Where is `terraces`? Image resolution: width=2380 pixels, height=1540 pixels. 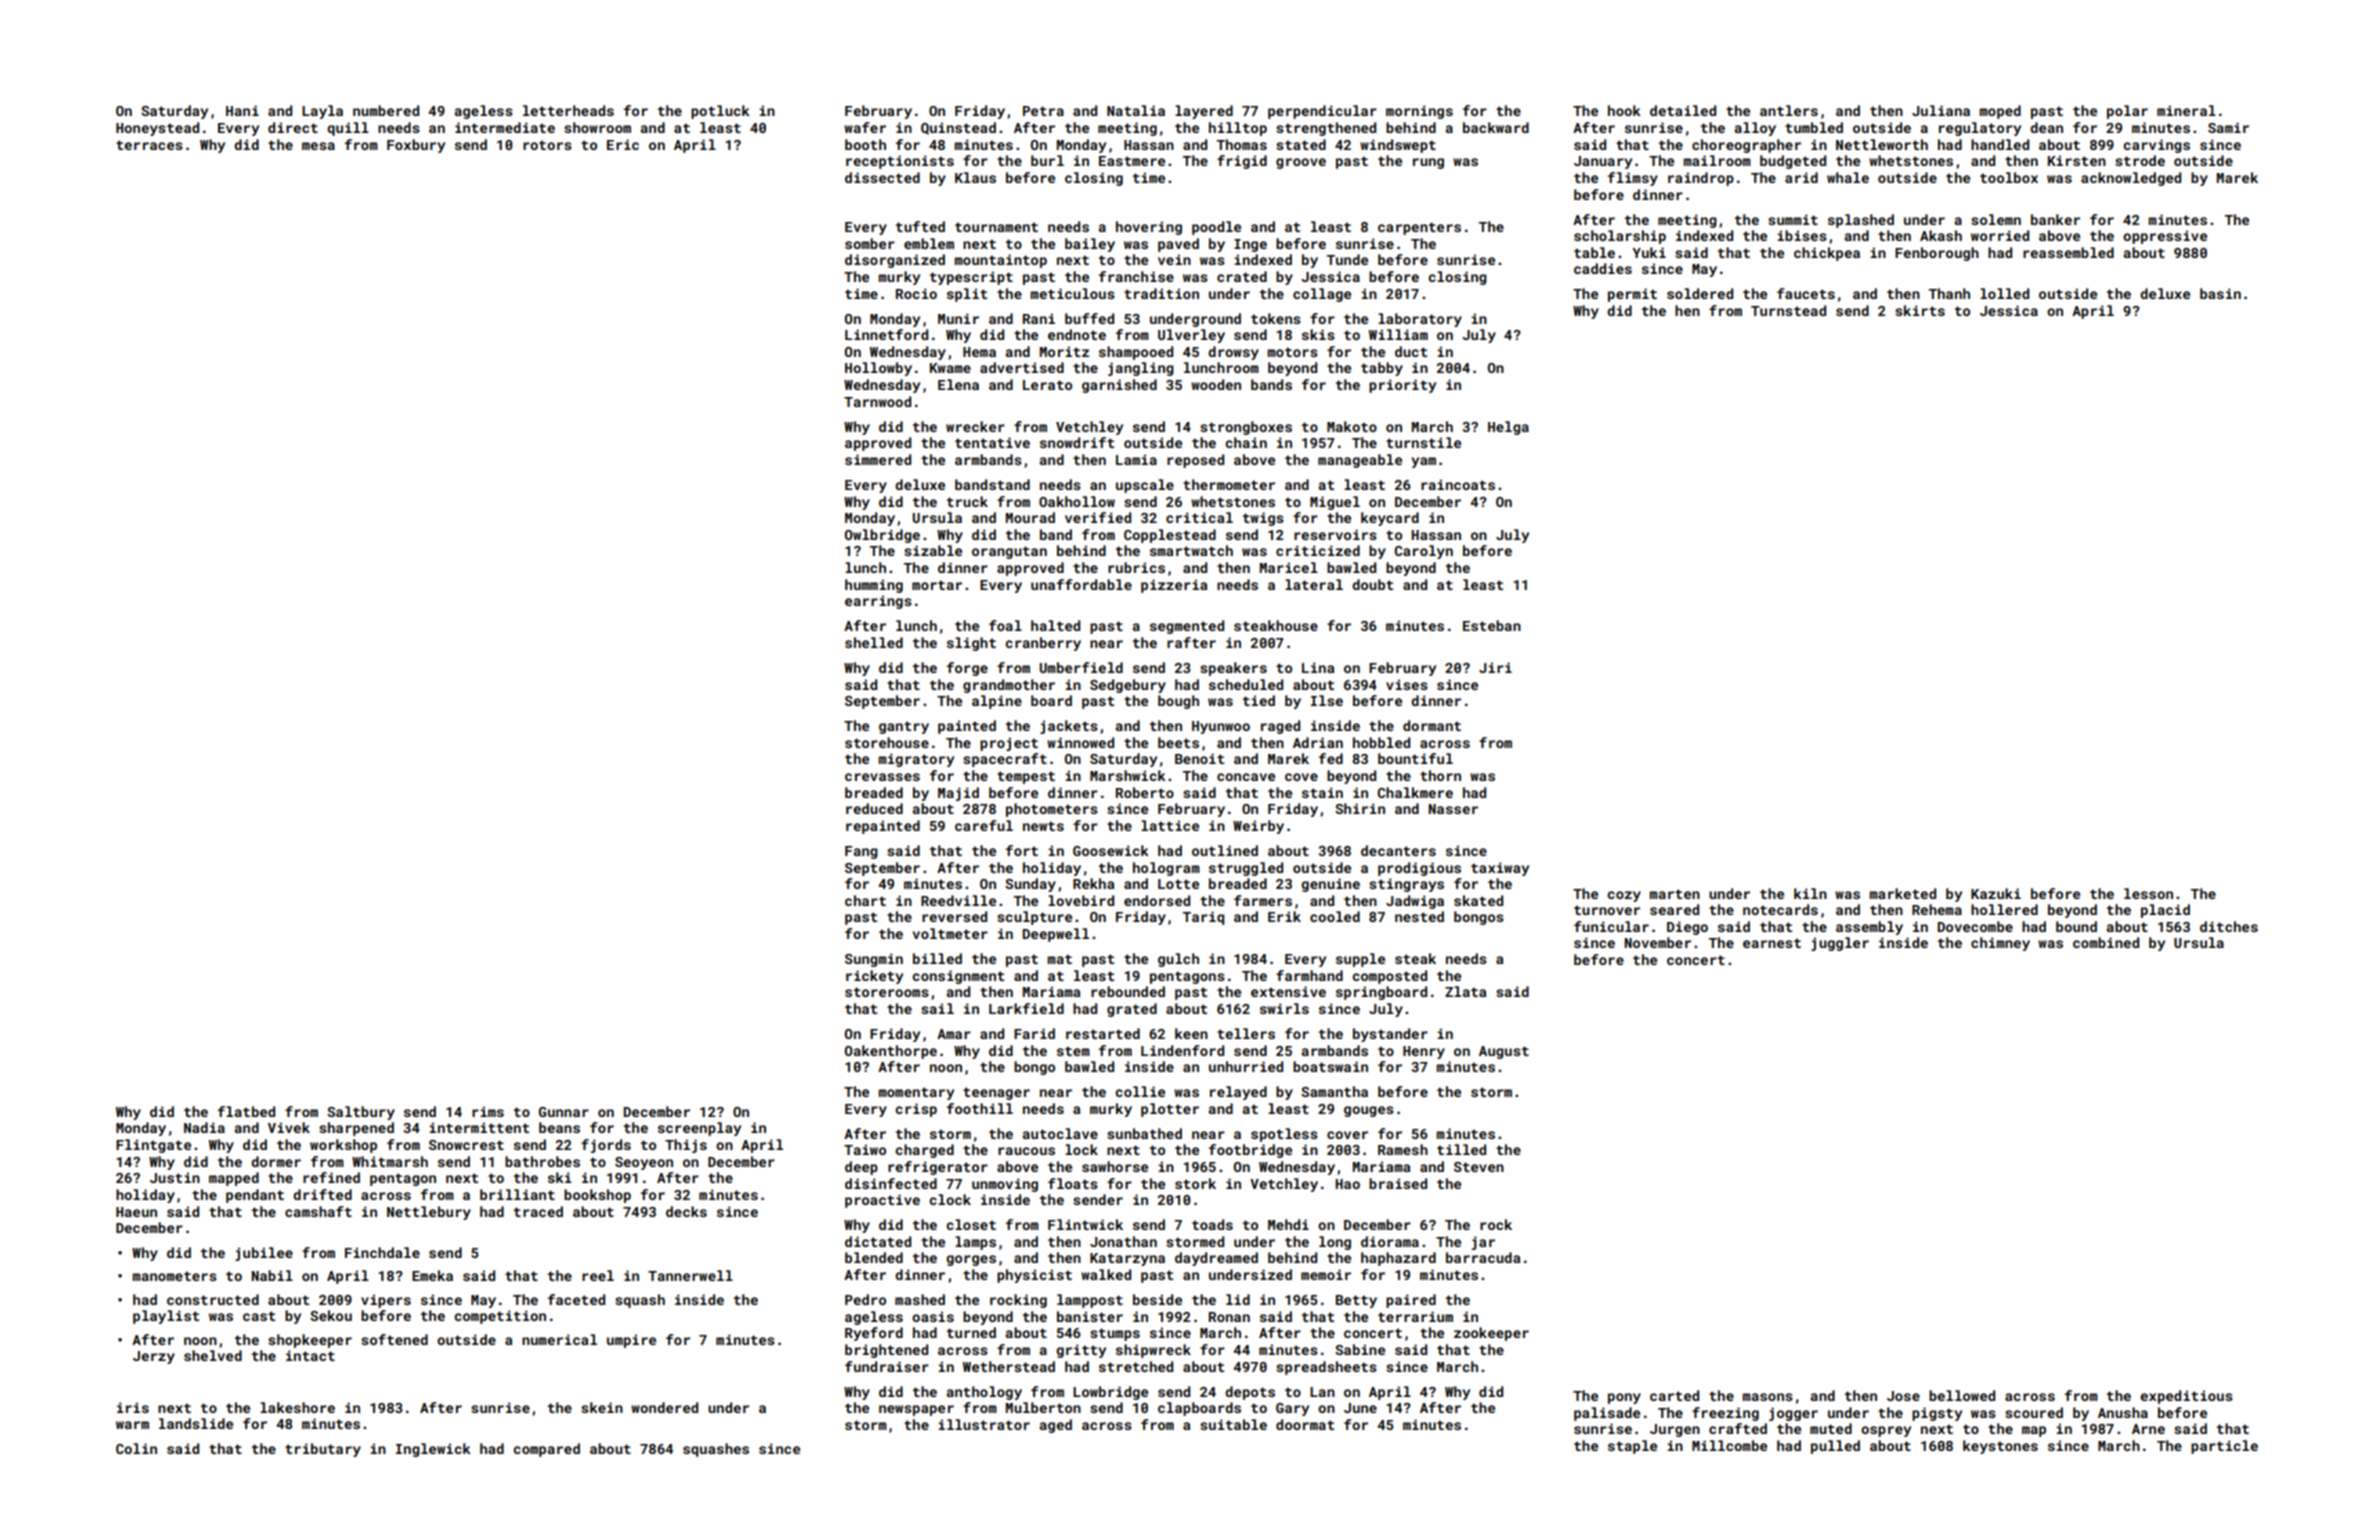
terraces is located at coordinates (149, 145).
